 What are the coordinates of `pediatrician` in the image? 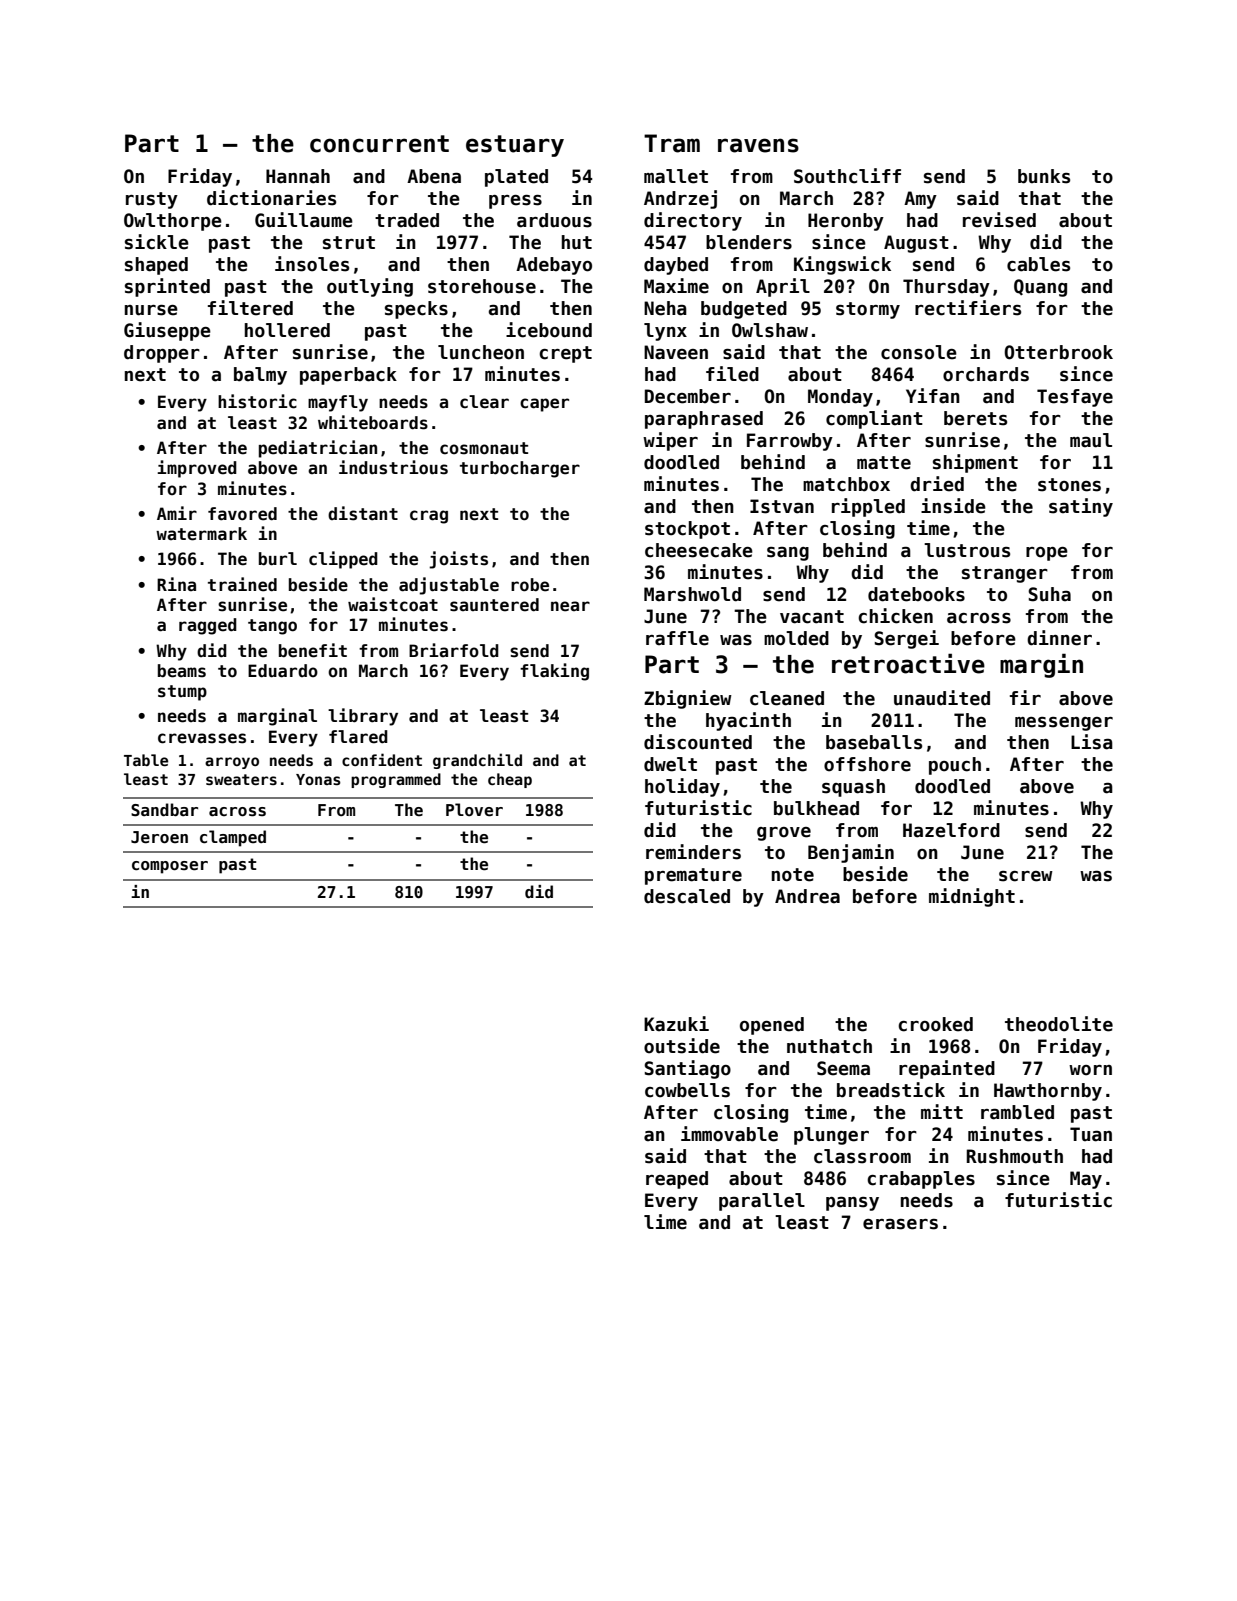 It's located at (318, 449).
